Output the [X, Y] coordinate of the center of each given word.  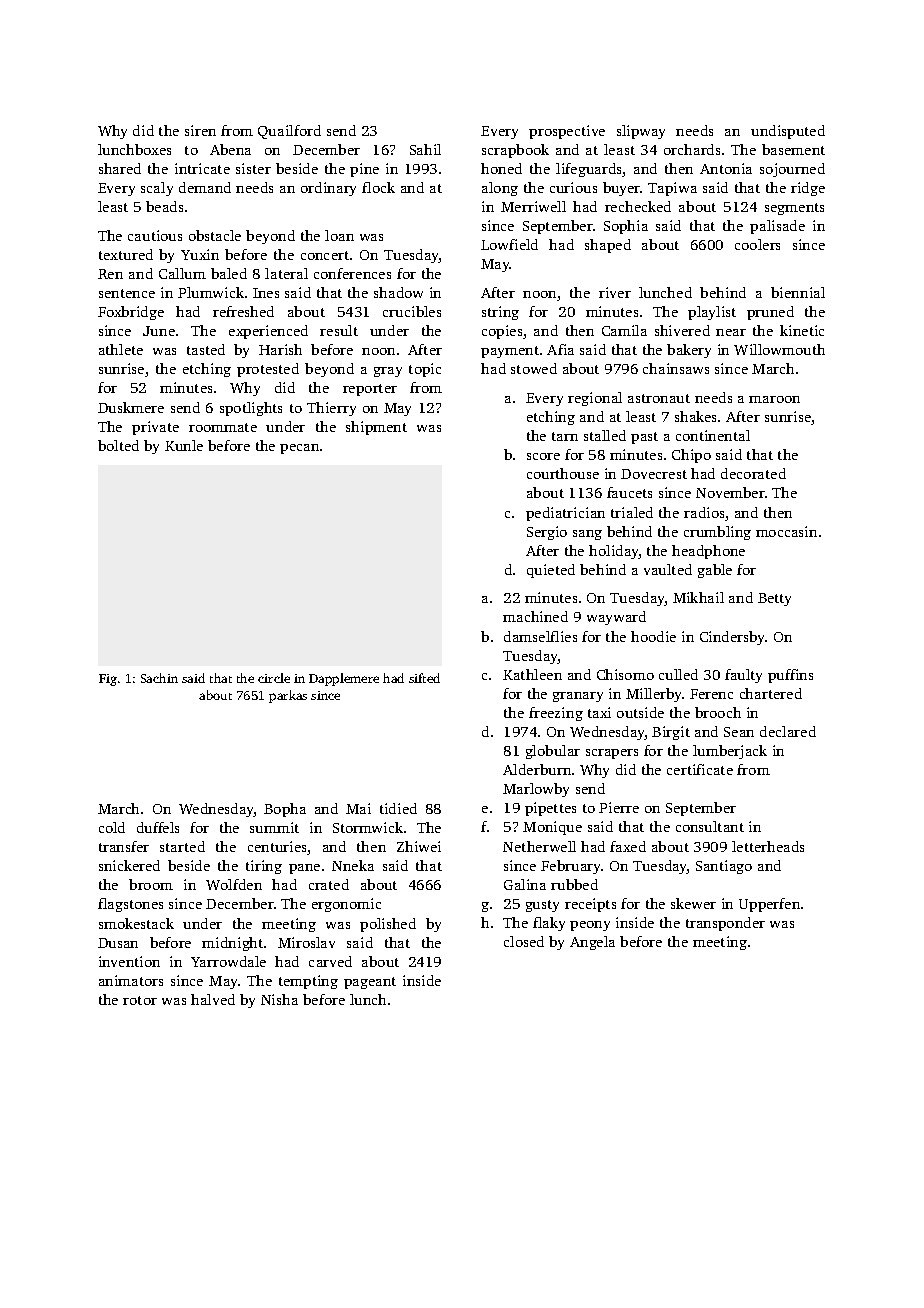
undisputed [788, 132]
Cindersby [733, 638]
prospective [567, 132]
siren [200, 130]
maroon [774, 399]
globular [553, 752]
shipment [376, 428]
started [182, 846]
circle [274, 678]
